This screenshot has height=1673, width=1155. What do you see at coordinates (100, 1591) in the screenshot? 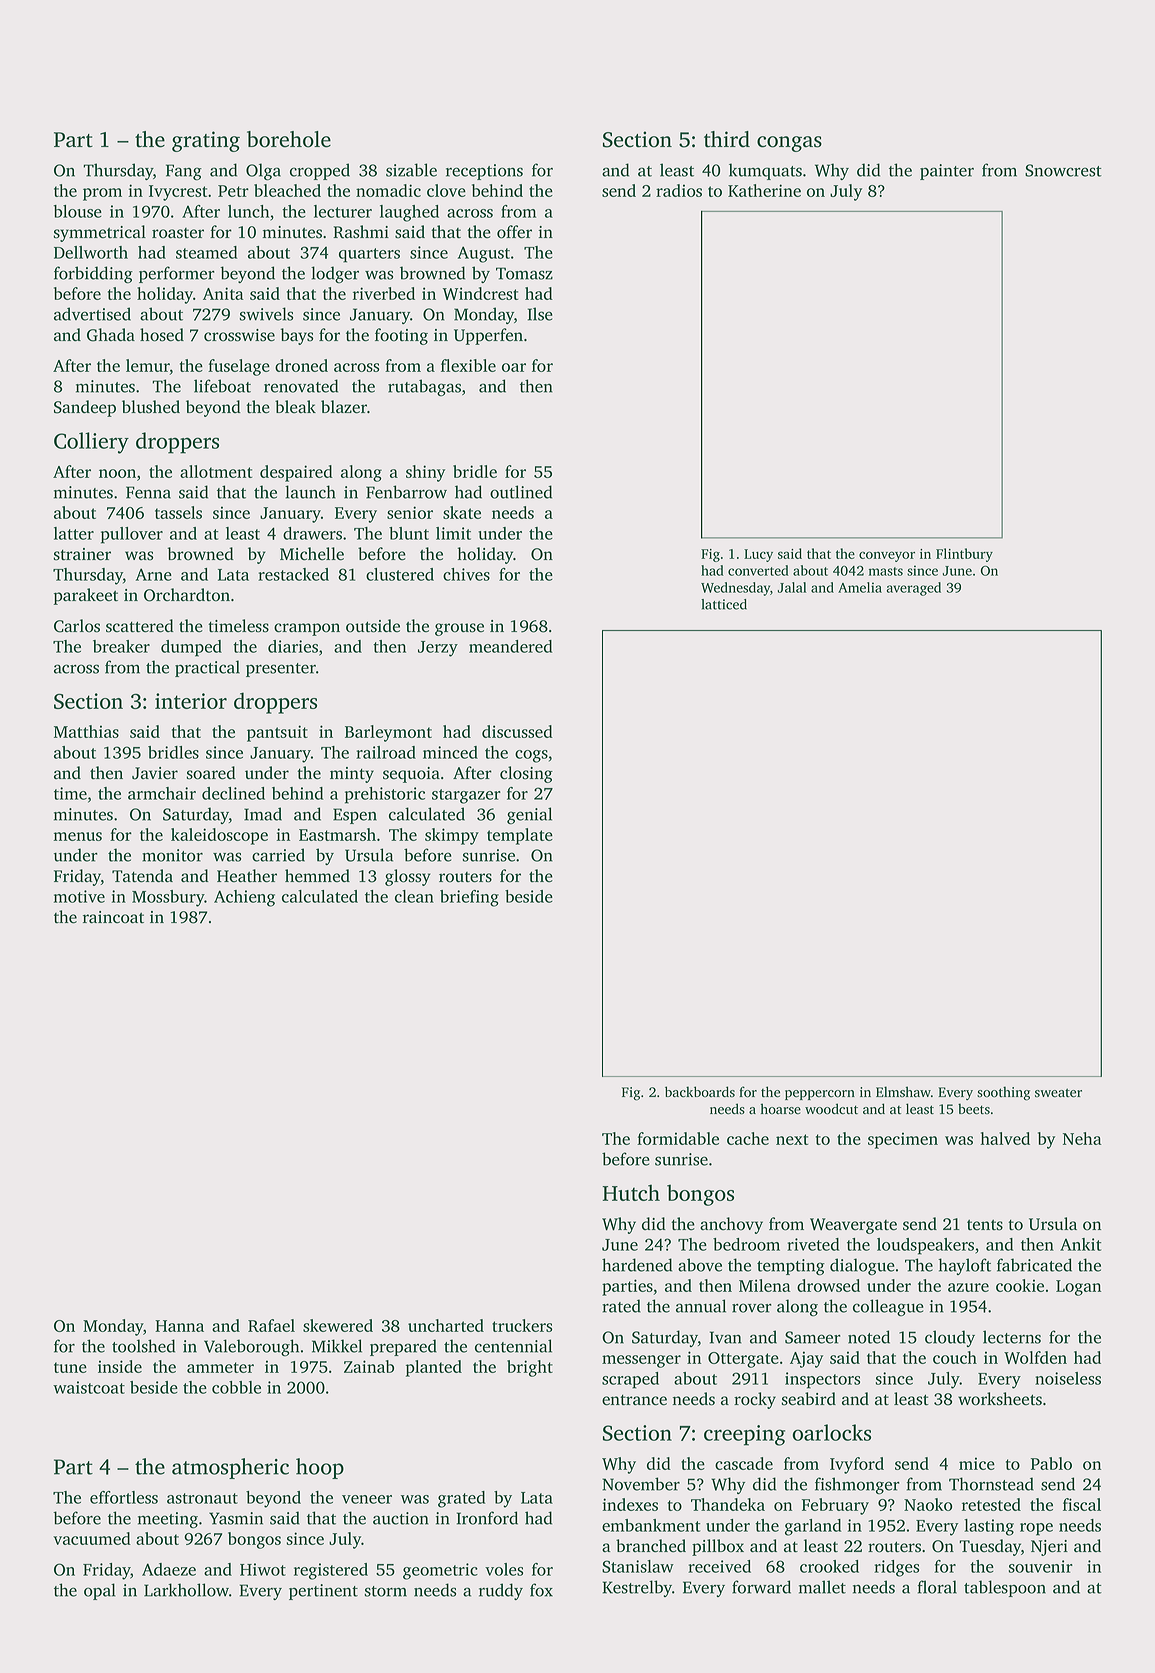
I see `opal` at bounding box center [100, 1591].
